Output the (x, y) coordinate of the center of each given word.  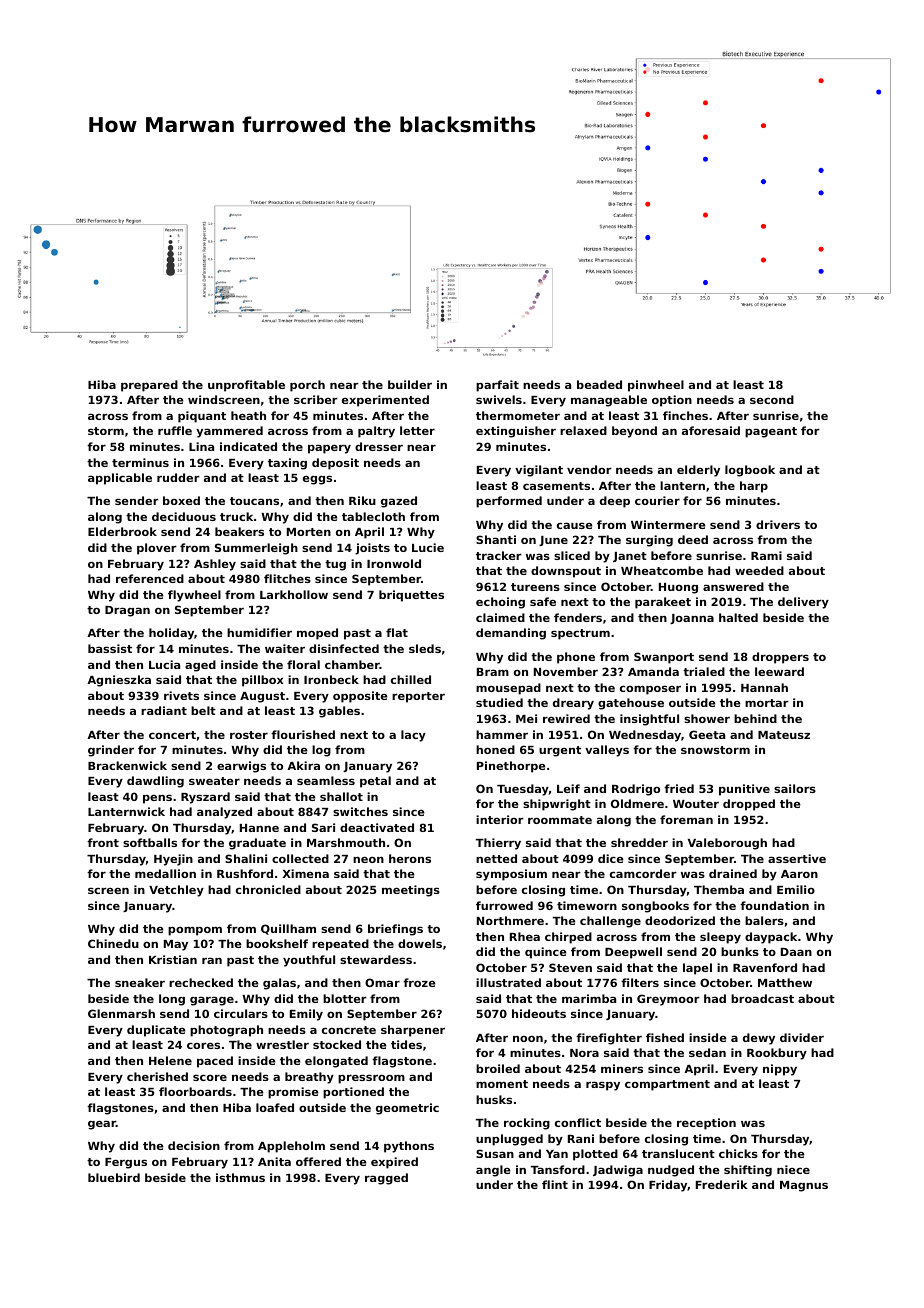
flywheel (194, 596)
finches (685, 415)
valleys (607, 751)
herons (410, 858)
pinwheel (656, 386)
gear (102, 1125)
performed (509, 502)
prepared (149, 386)
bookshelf (277, 943)
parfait (497, 386)
